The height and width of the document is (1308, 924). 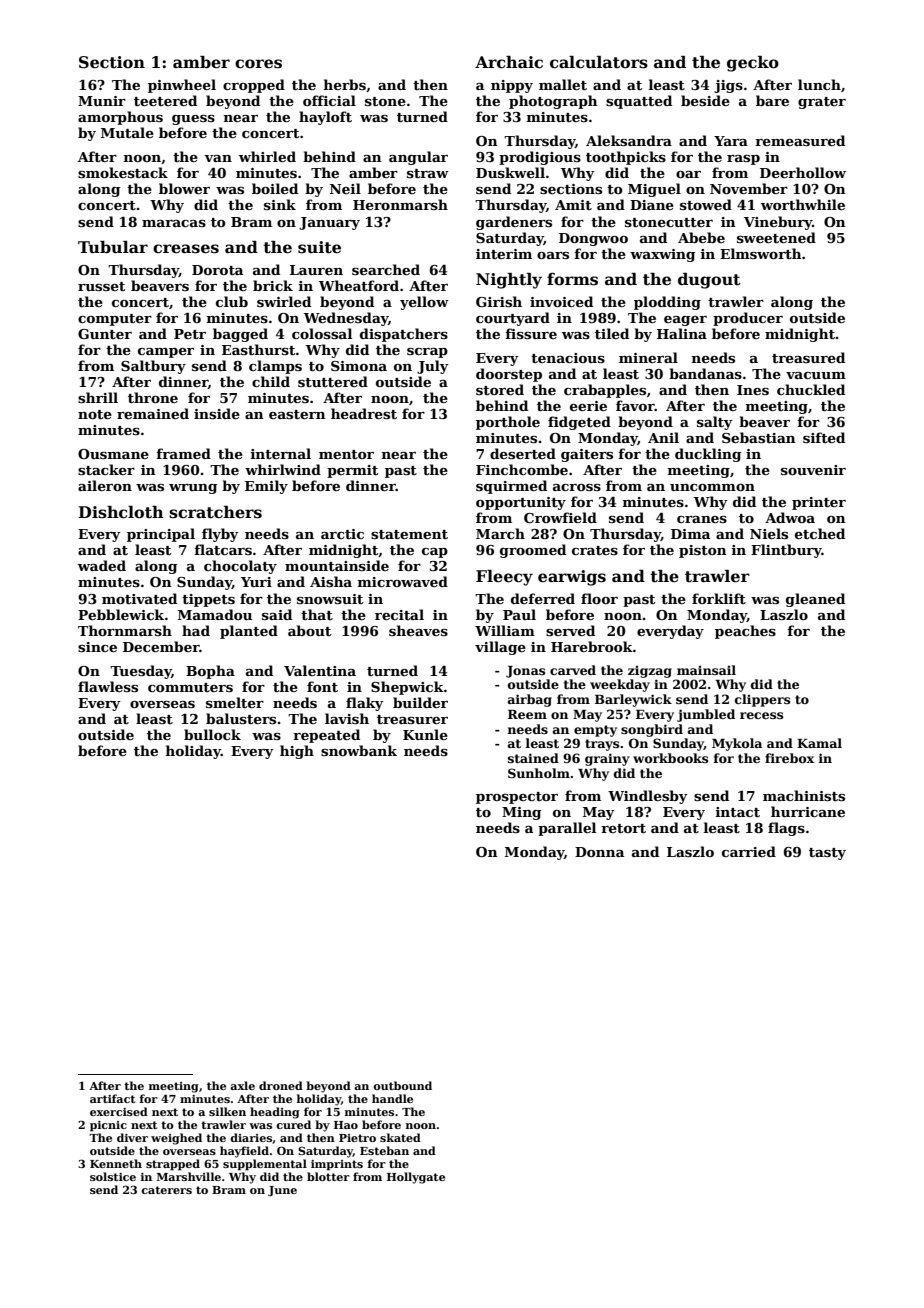 I want to click on grater, so click(x=822, y=103).
